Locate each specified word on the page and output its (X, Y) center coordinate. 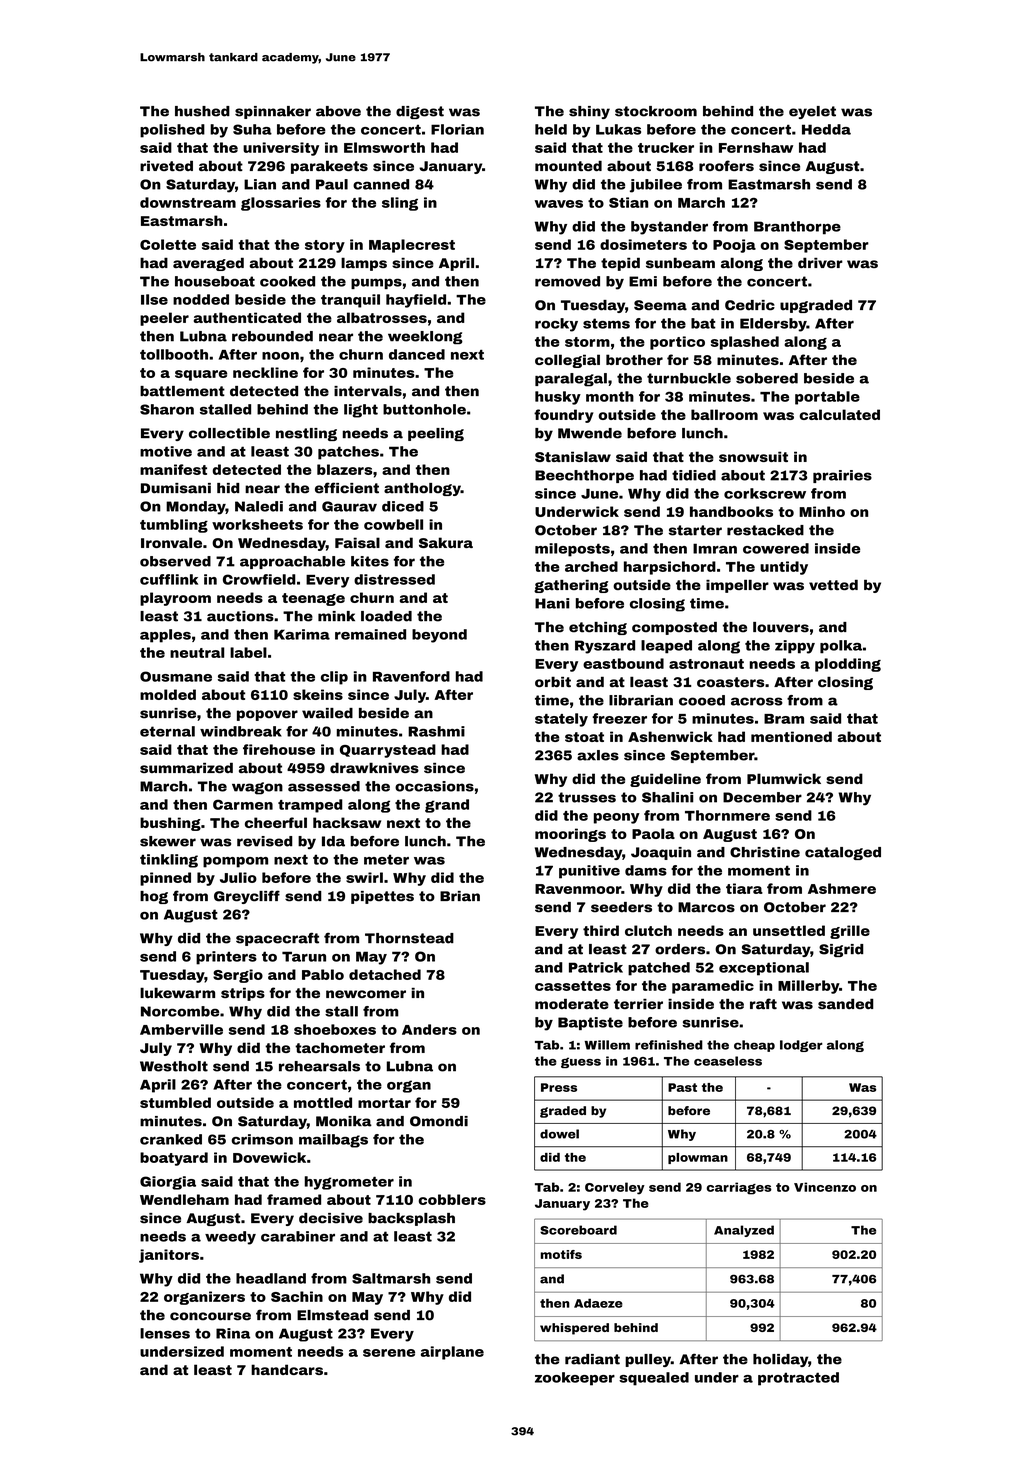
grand (447, 806)
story (325, 246)
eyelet (812, 112)
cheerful (276, 822)
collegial (567, 361)
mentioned (791, 736)
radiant (592, 1359)
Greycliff (247, 897)
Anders (429, 1029)
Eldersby (773, 325)
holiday (780, 1360)
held (551, 129)
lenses (165, 1333)
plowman (698, 1158)
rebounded (272, 336)
